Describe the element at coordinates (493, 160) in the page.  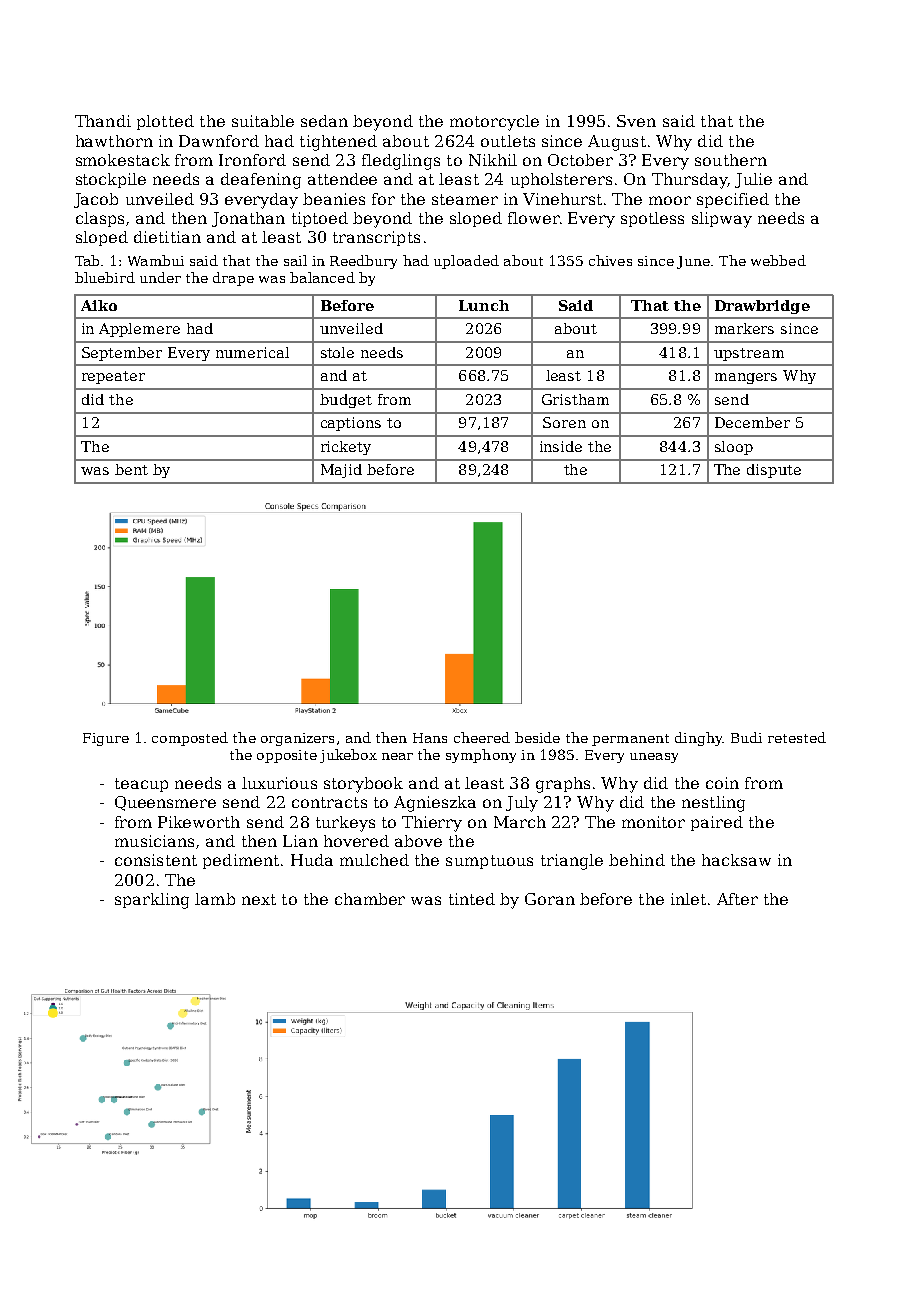
I see `Nikhil` at that location.
